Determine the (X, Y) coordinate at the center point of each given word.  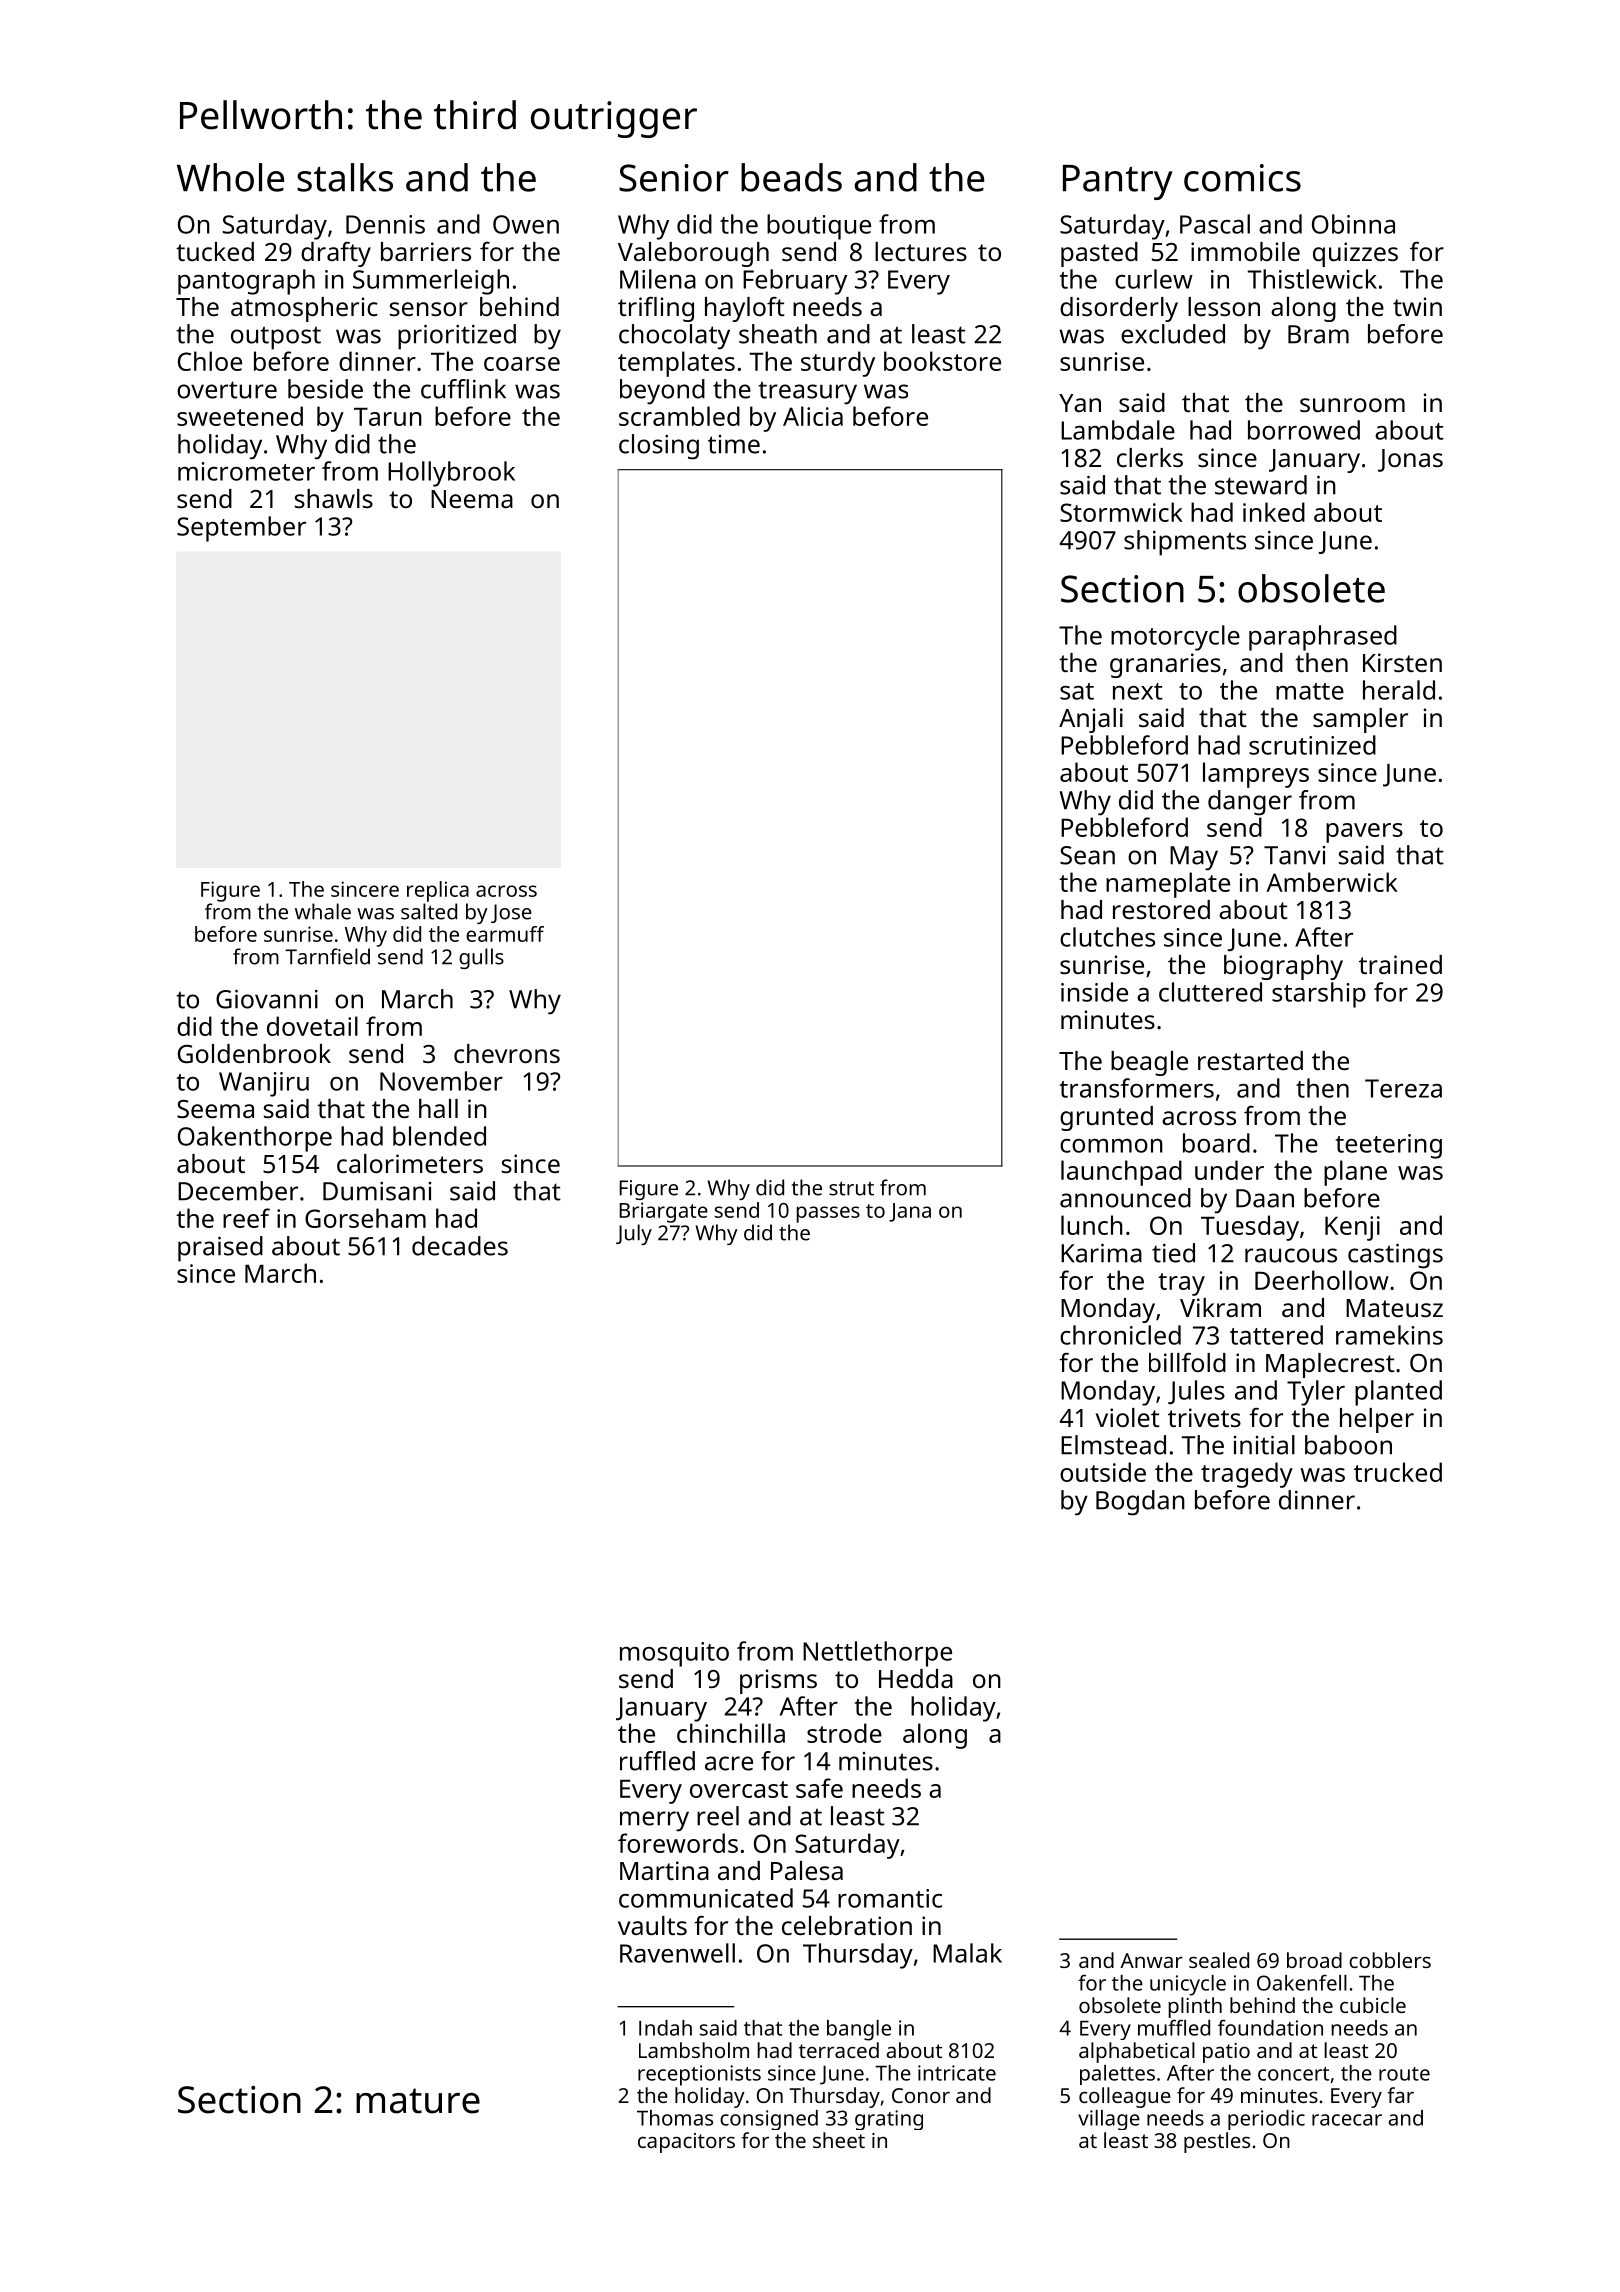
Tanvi (1294, 855)
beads (791, 177)
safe (819, 1788)
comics (1242, 178)
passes (828, 1214)
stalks (345, 177)
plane (1355, 1173)
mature (418, 2101)
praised (220, 1249)
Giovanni (267, 999)
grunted (1106, 1118)
